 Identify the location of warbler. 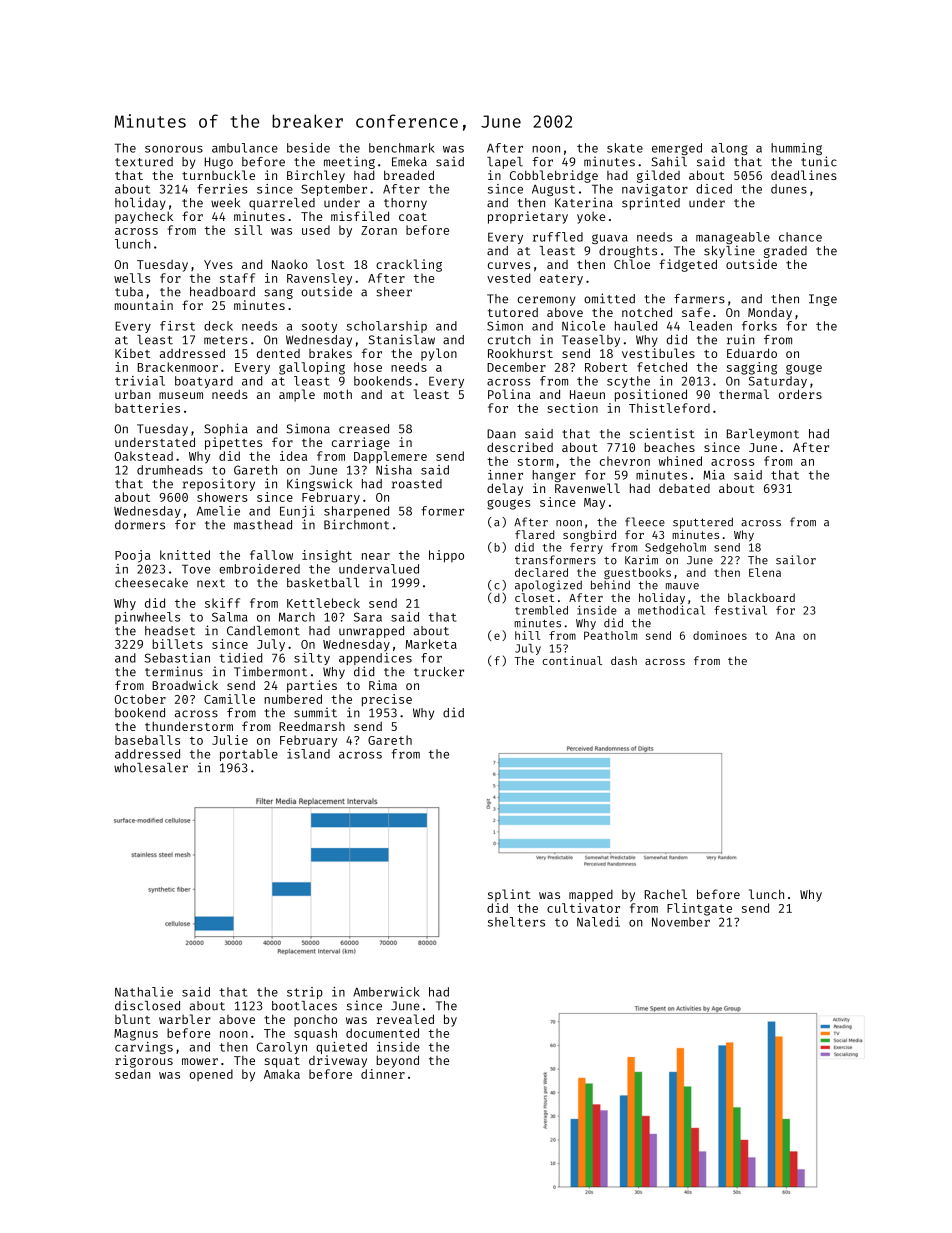
(185, 1019).
